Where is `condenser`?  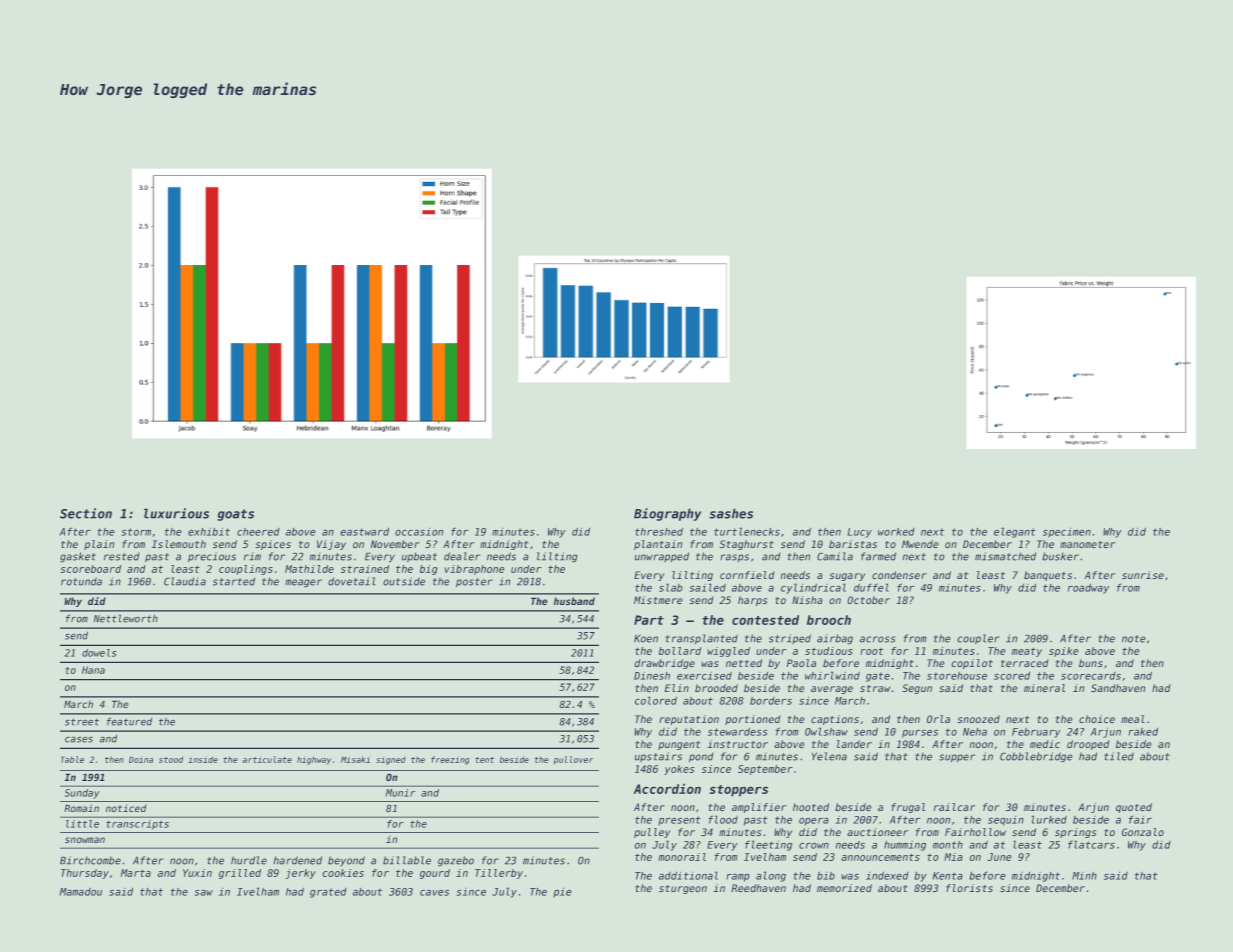 condenser is located at coordinates (899, 575).
